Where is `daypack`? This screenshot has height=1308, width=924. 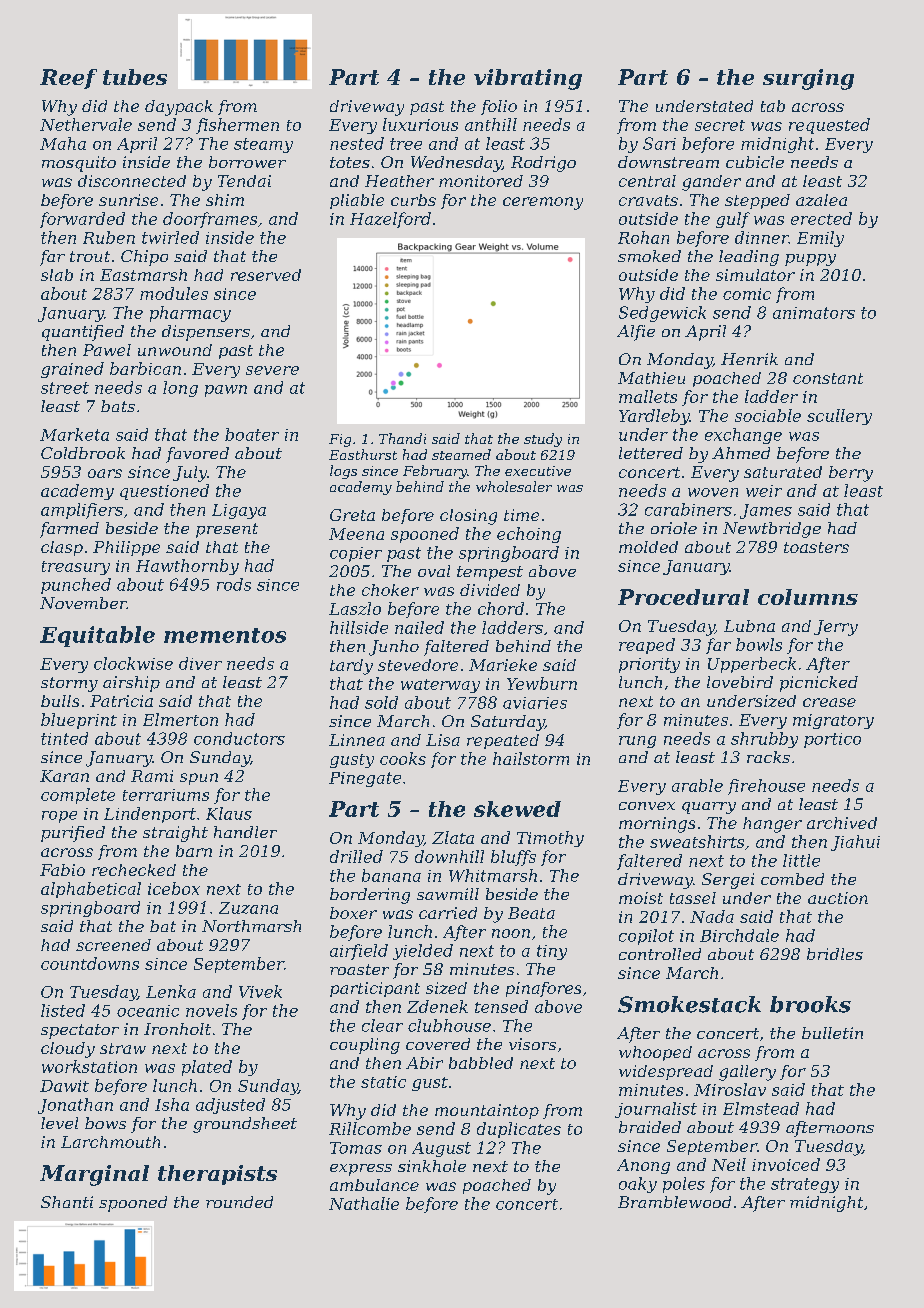 daypack is located at coordinates (179, 108).
